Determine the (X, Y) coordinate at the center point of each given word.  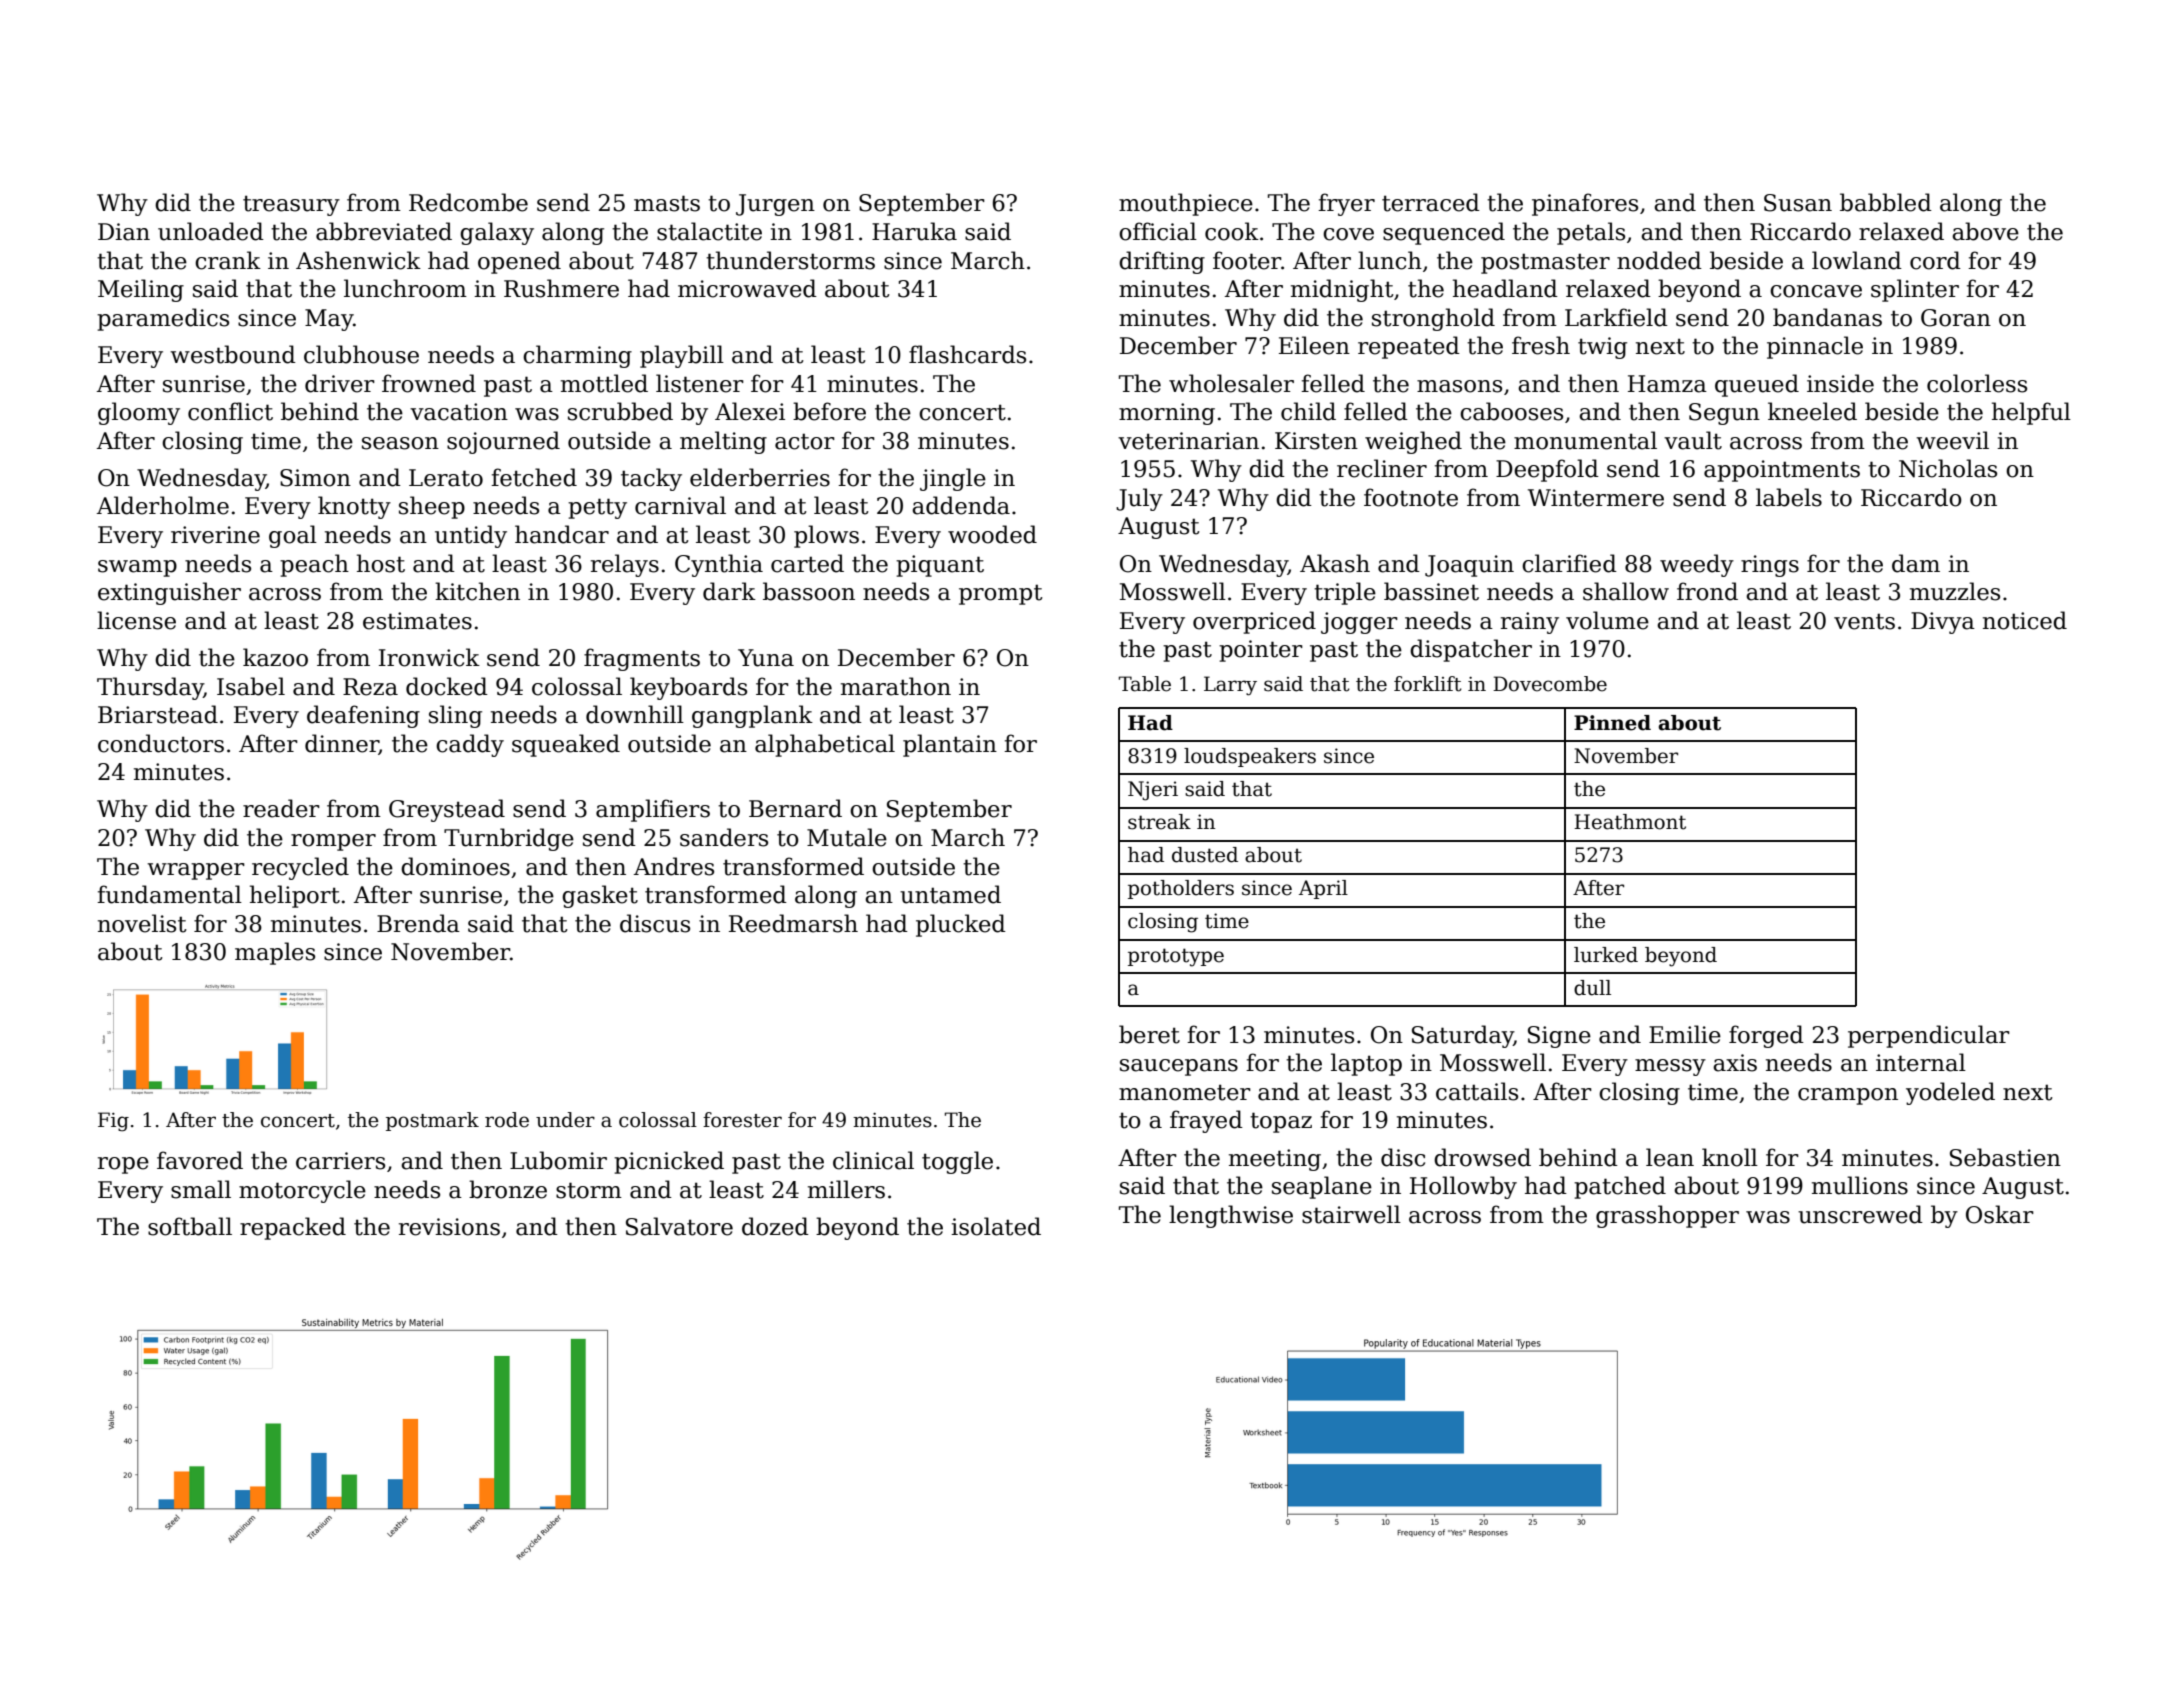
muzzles (1955, 591)
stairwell (1351, 1214)
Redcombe (468, 202)
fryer (1346, 204)
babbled (1886, 202)
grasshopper (1667, 1216)
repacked (293, 1228)
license (136, 620)
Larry (1230, 686)
